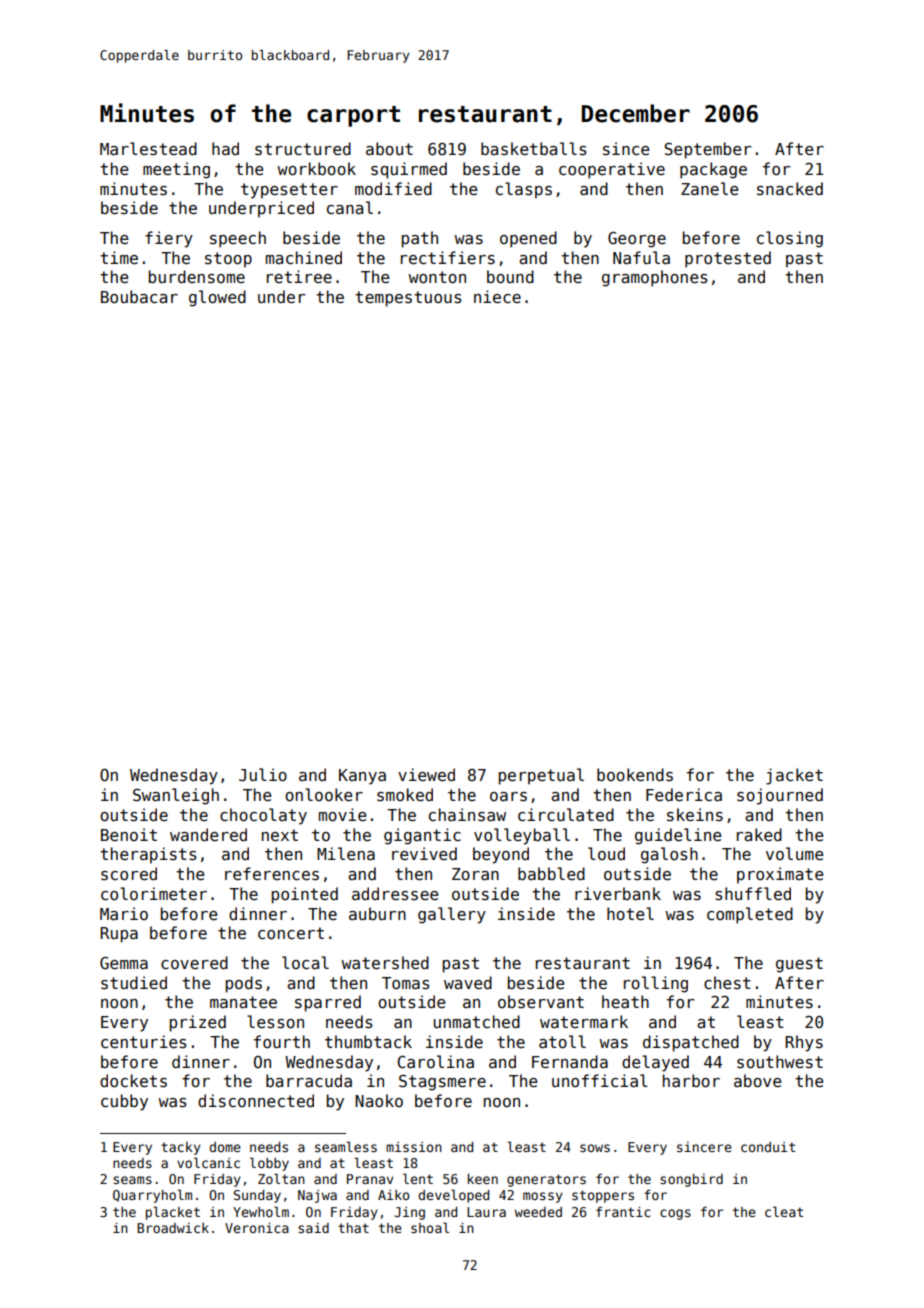 The height and width of the screenshot is (1308, 924). Describe the element at coordinates (534, 149) in the screenshot. I see `basketballs` at that location.
